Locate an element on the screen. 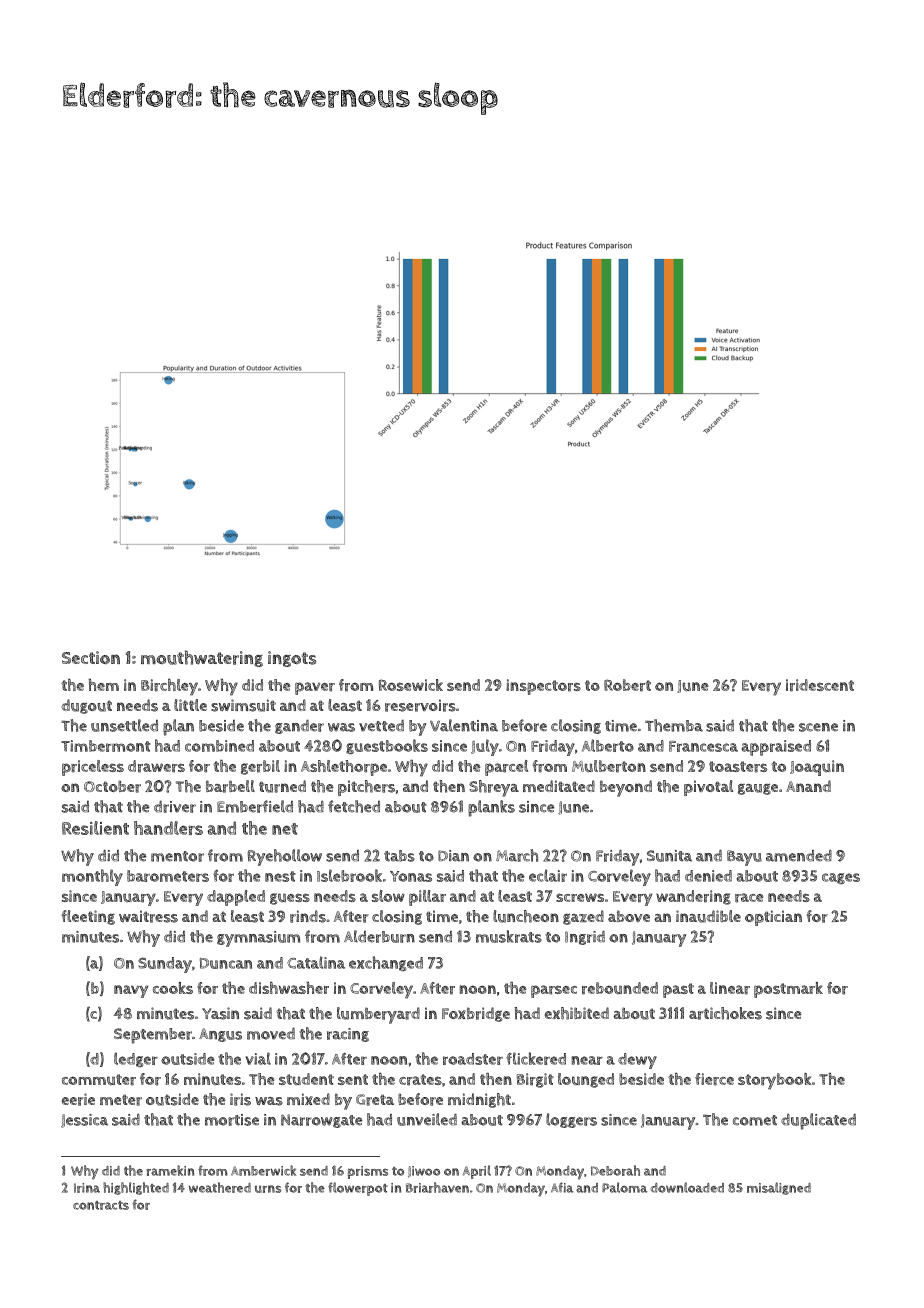 The image size is (924, 1308). urns is located at coordinates (268, 1189).
